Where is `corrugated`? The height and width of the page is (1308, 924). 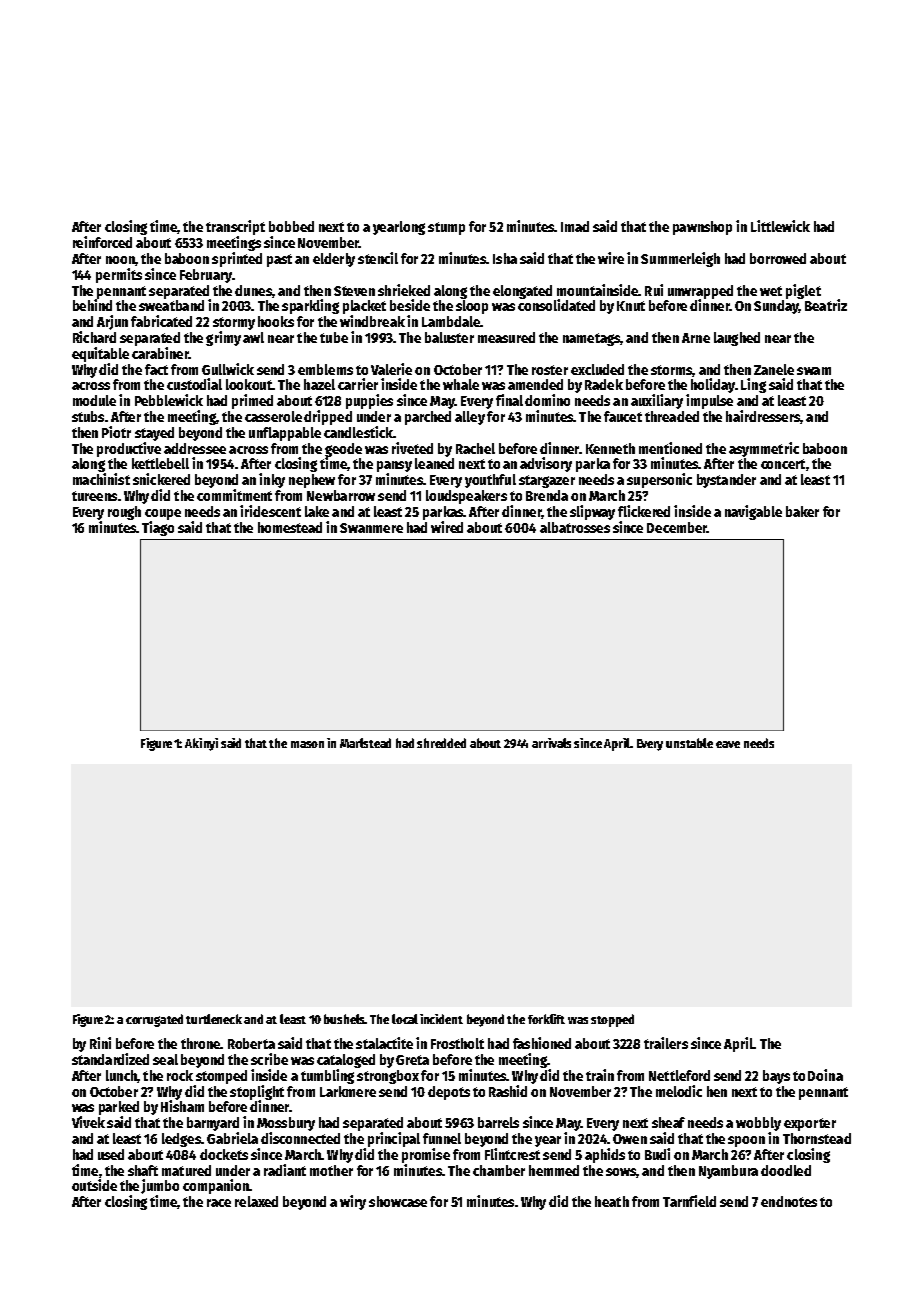
corrugated is located at coordinates (154, 1020).
